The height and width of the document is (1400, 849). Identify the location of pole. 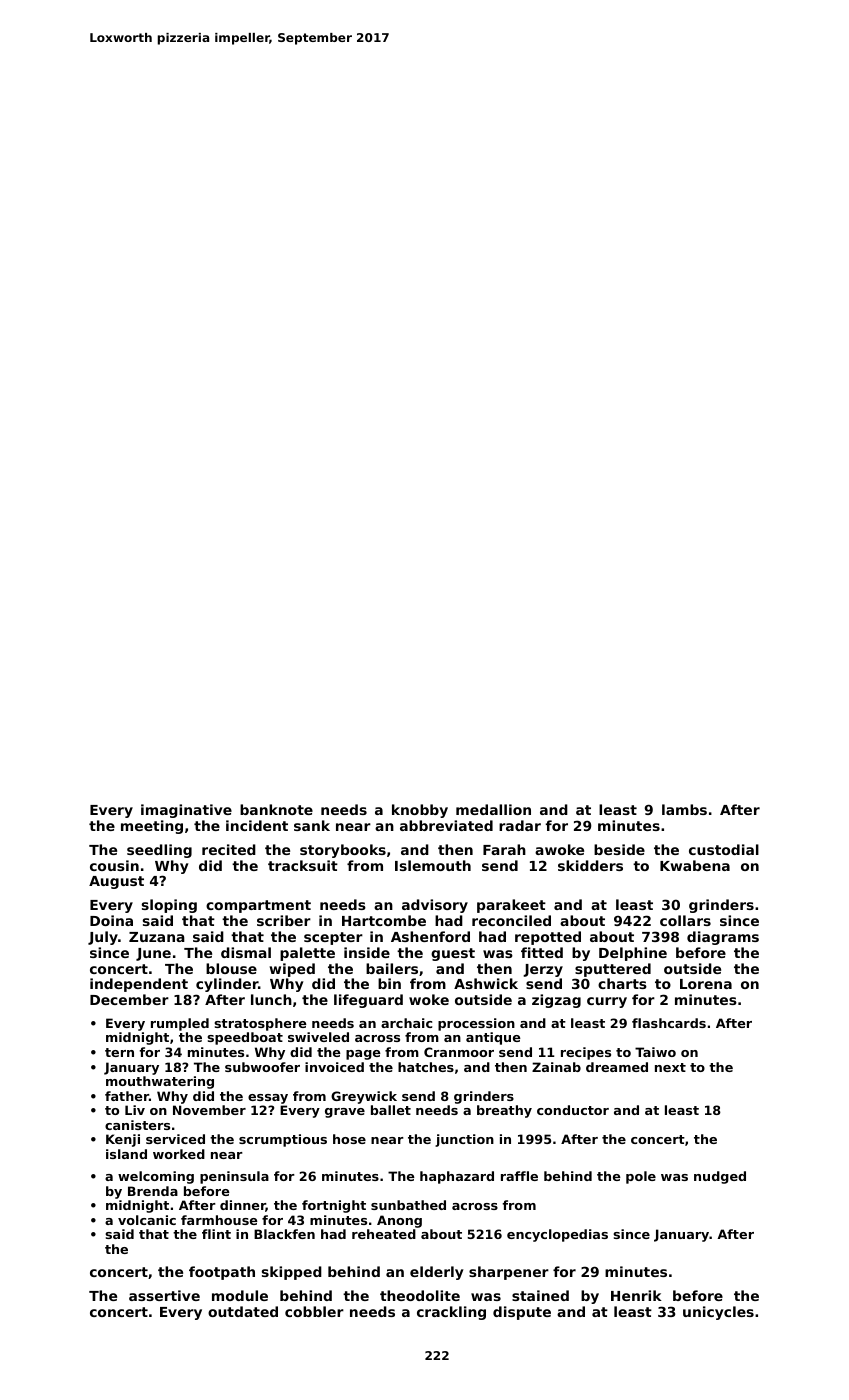
(641, 1177).
